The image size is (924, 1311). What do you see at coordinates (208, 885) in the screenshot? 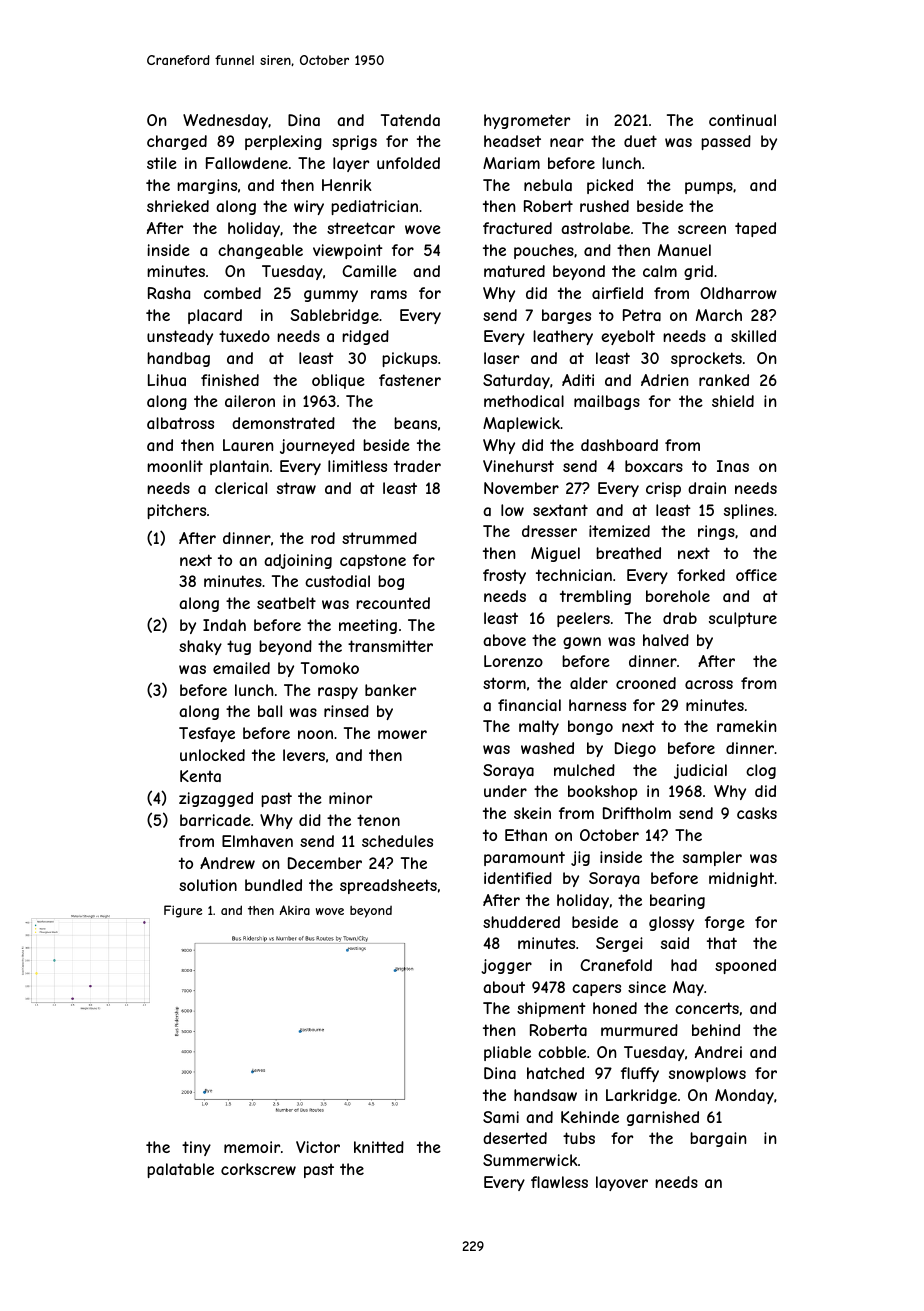
I see `solution` at bounding box center [208, 885].
